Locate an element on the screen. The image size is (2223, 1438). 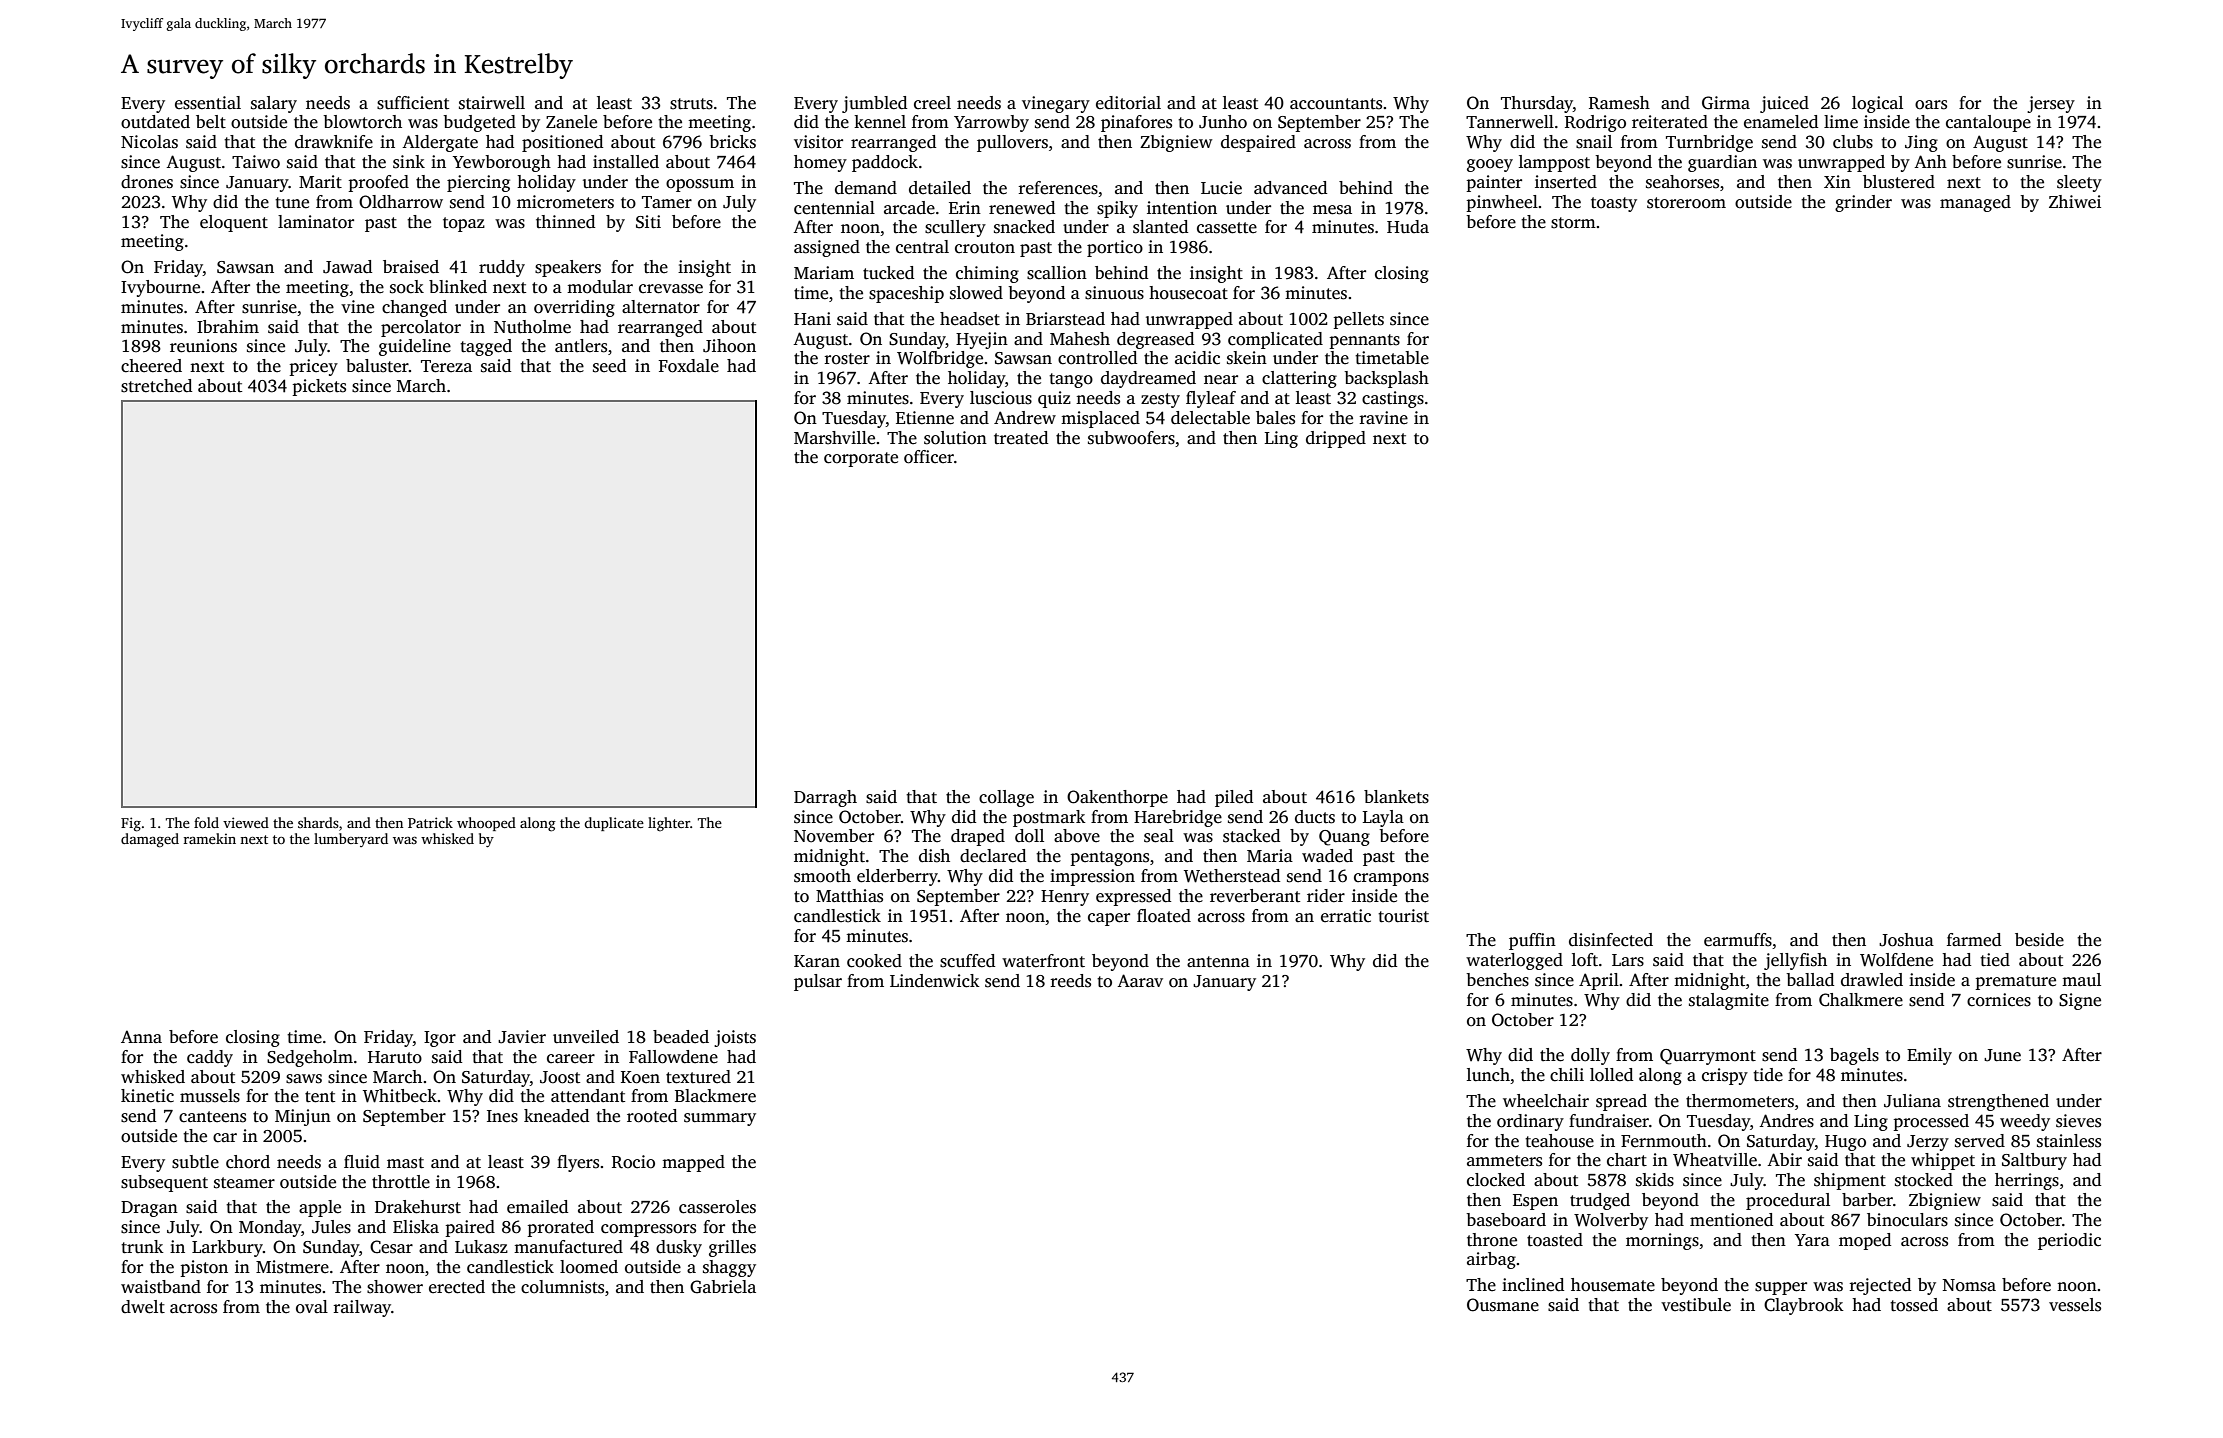
lunch is located at coordinates (1488, 1075).
